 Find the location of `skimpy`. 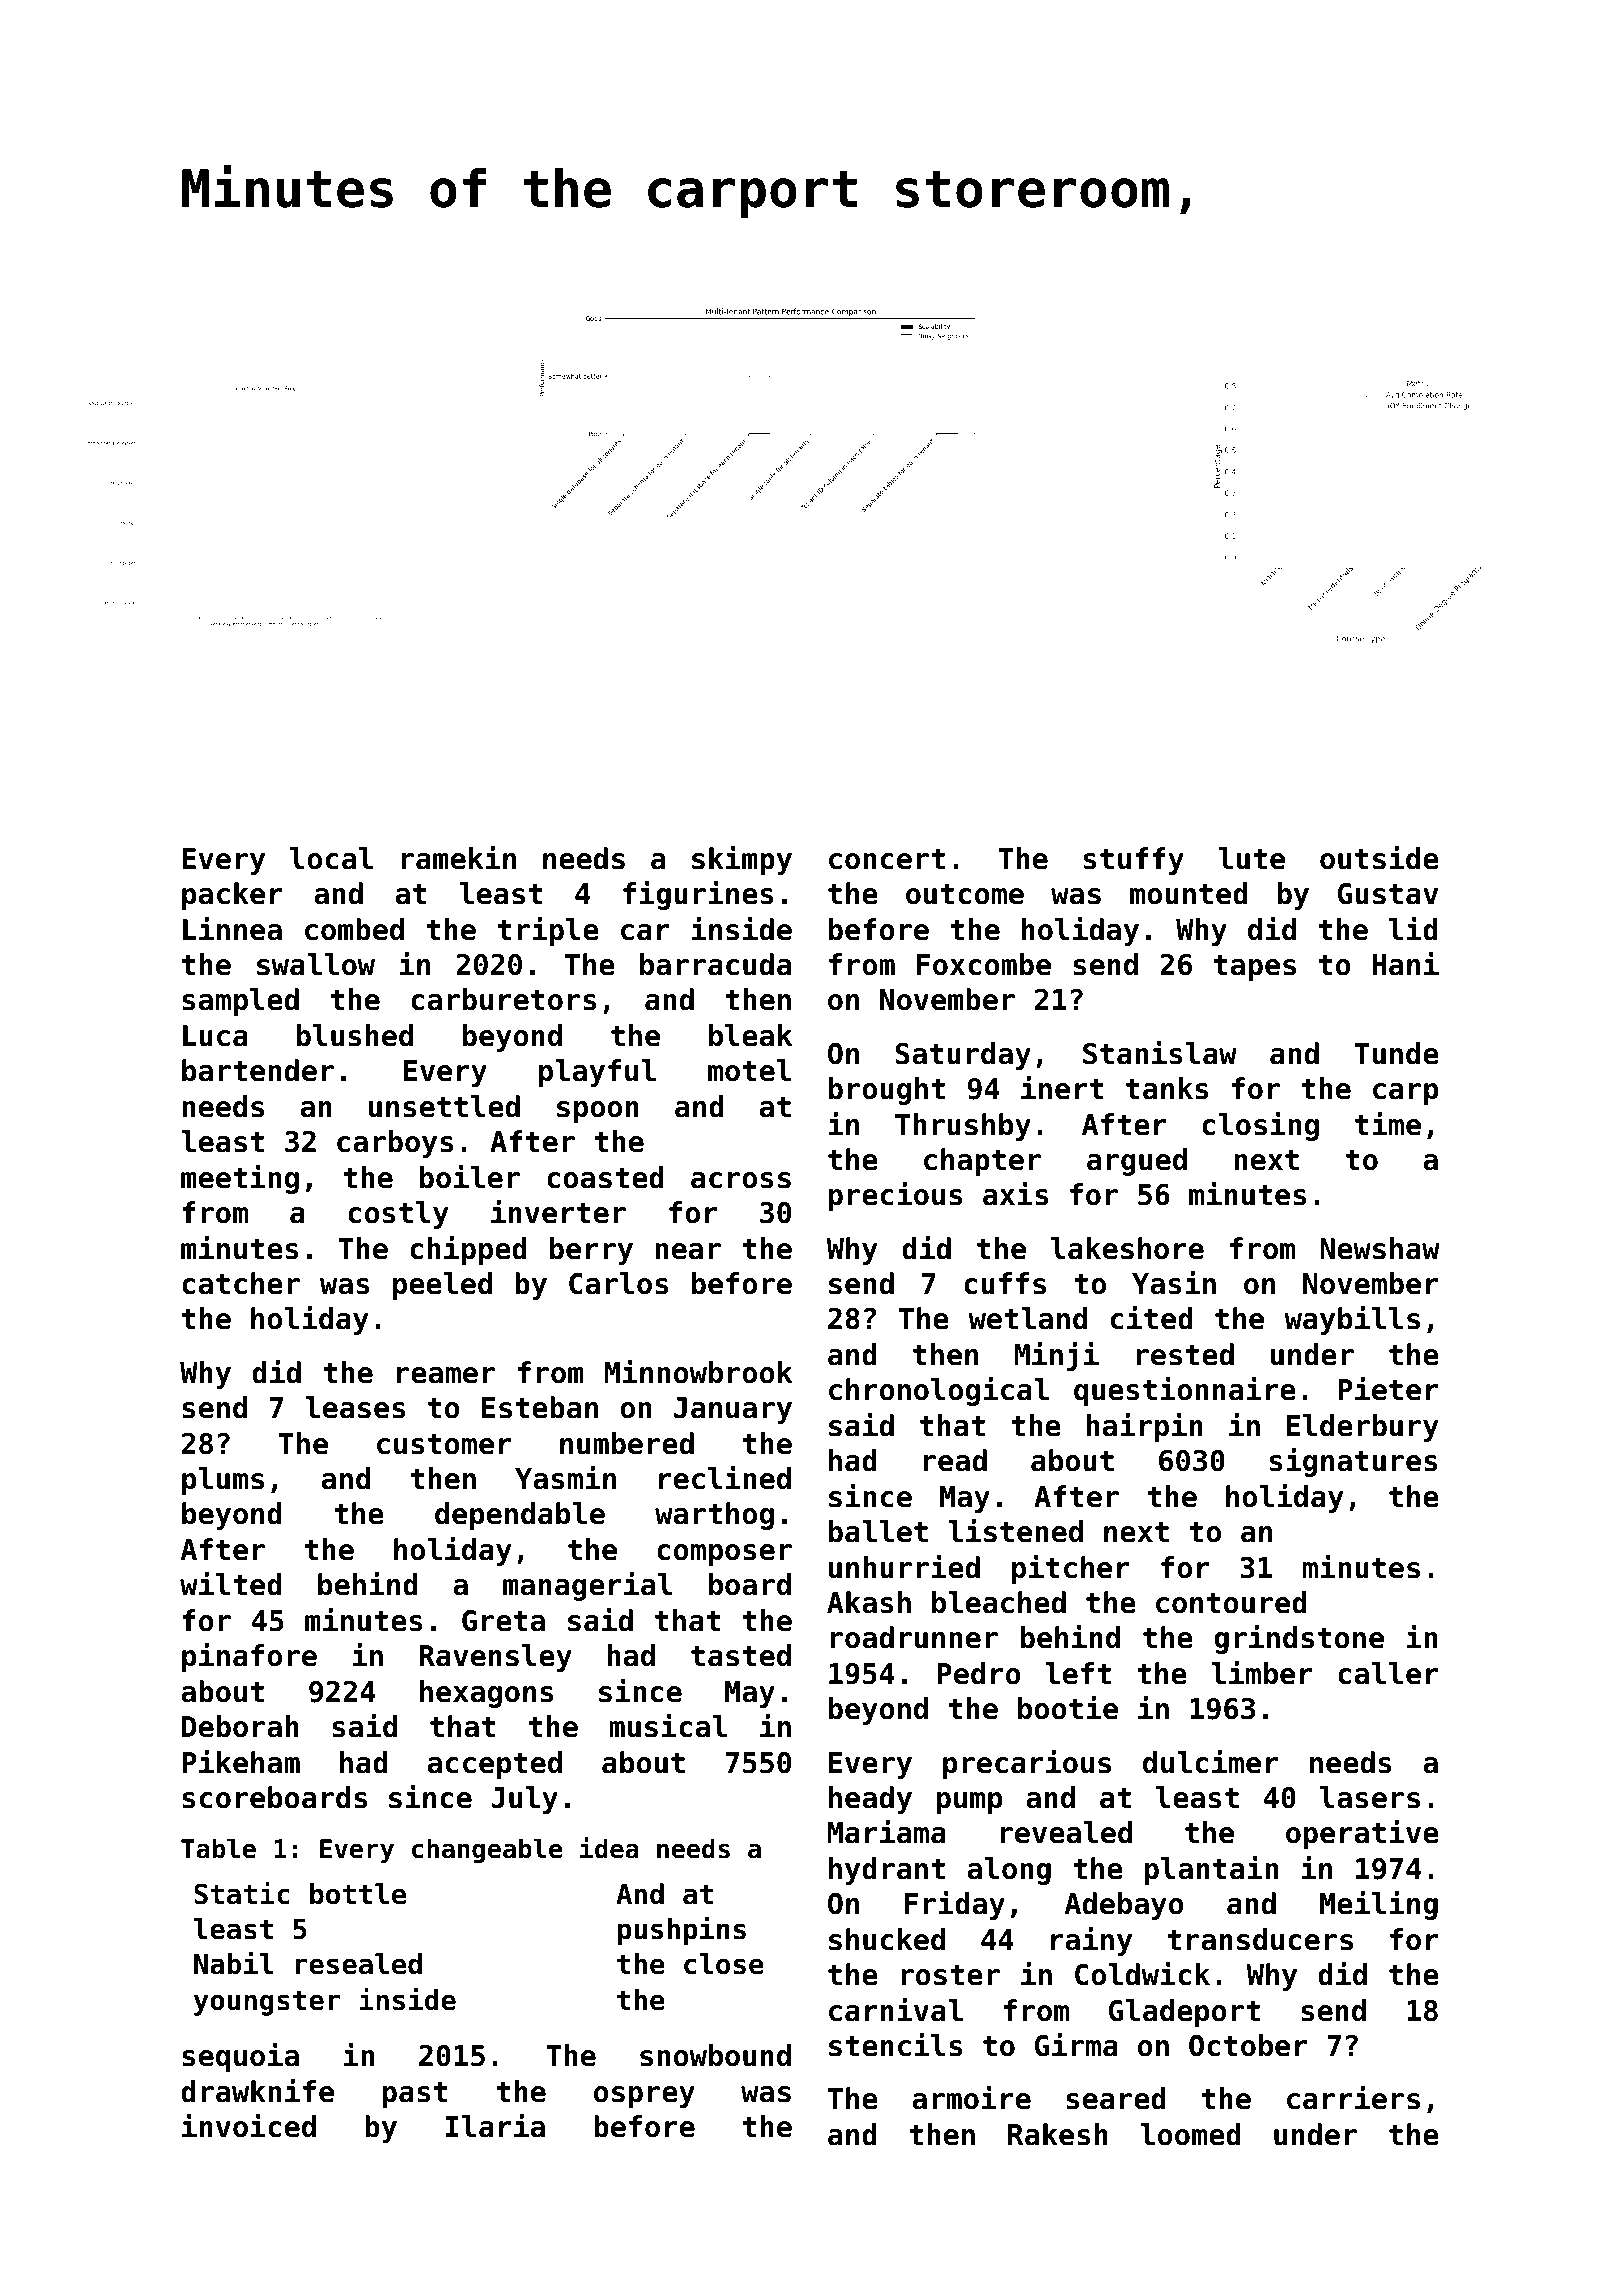

skimpy is located at coordinates (742, 860).
